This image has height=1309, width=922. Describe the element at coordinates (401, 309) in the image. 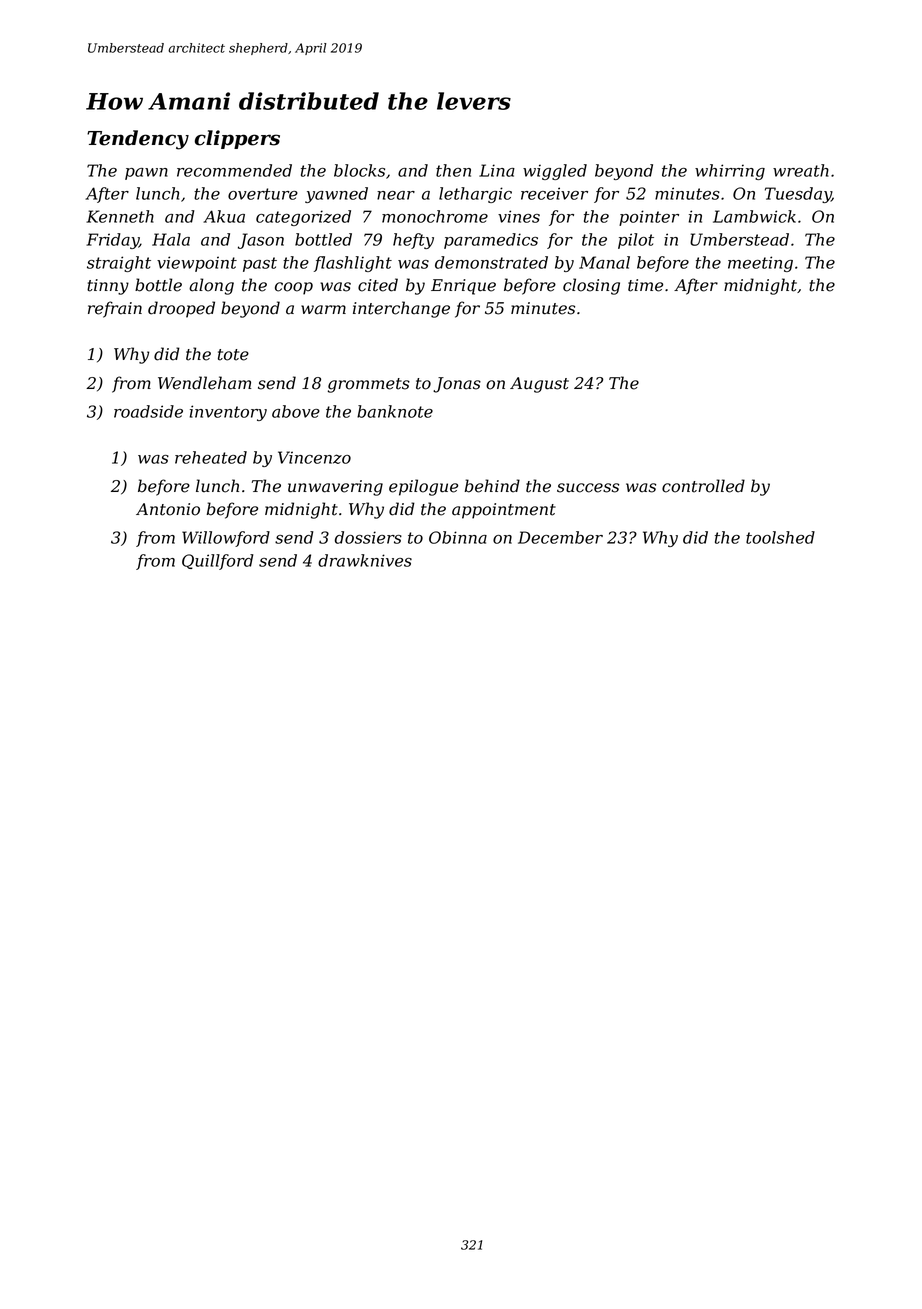

I see `interchange` at that location.
